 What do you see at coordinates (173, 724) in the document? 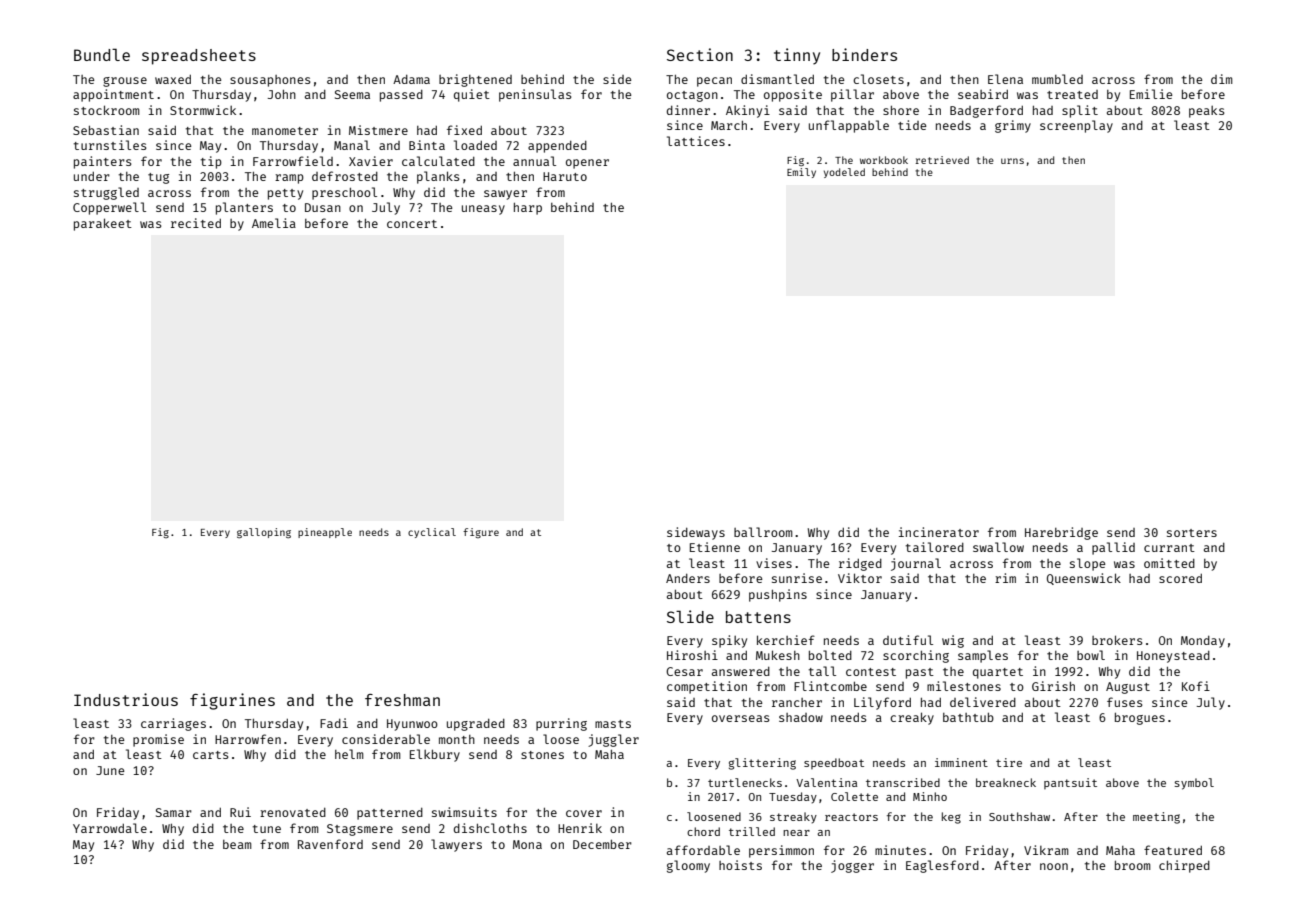
I see `carriages` at bounding box center [173, 724].
